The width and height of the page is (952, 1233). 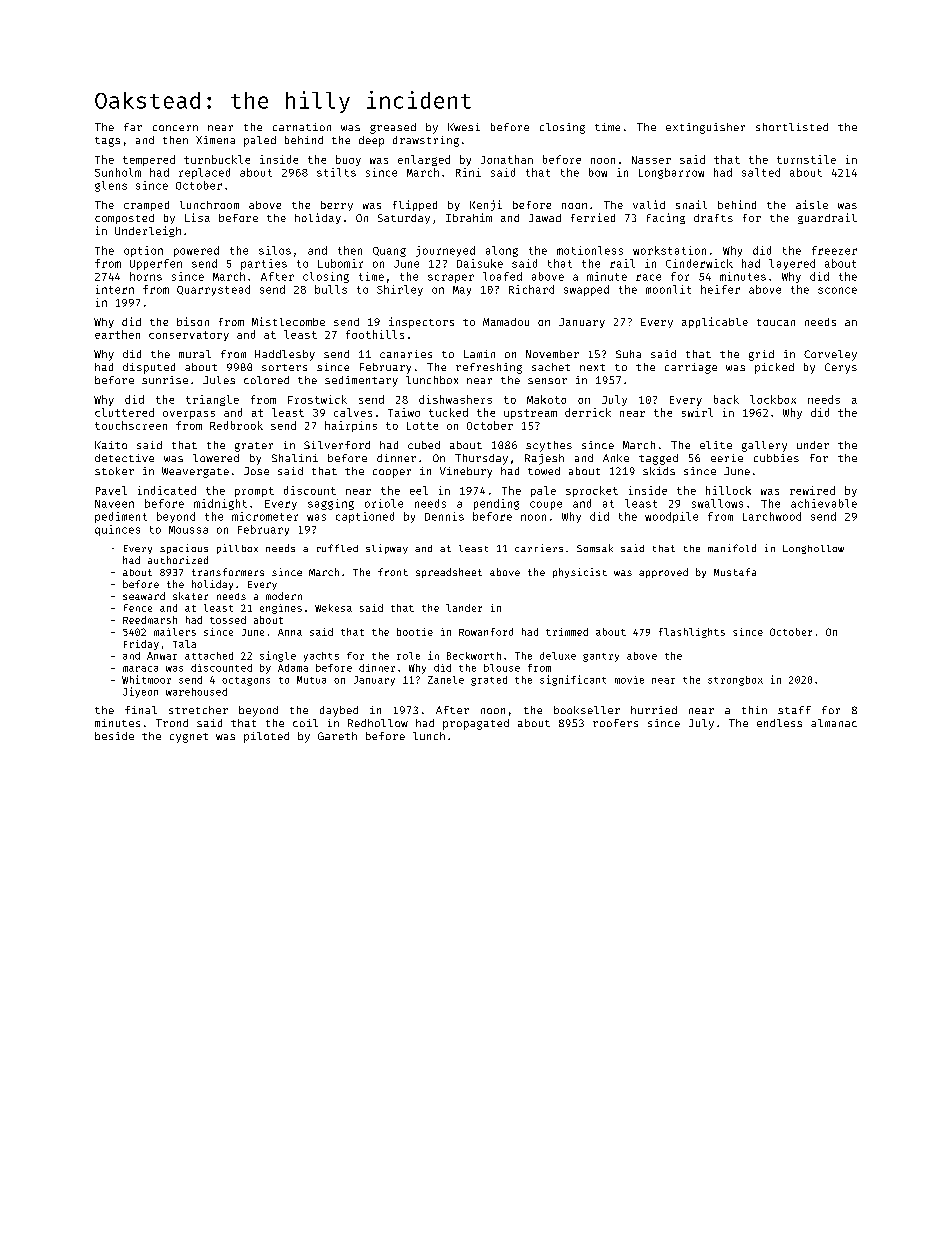 What do you see at coordinates (184, 549) in the page?
I see `spacious` at bounding box center [184, 549].
